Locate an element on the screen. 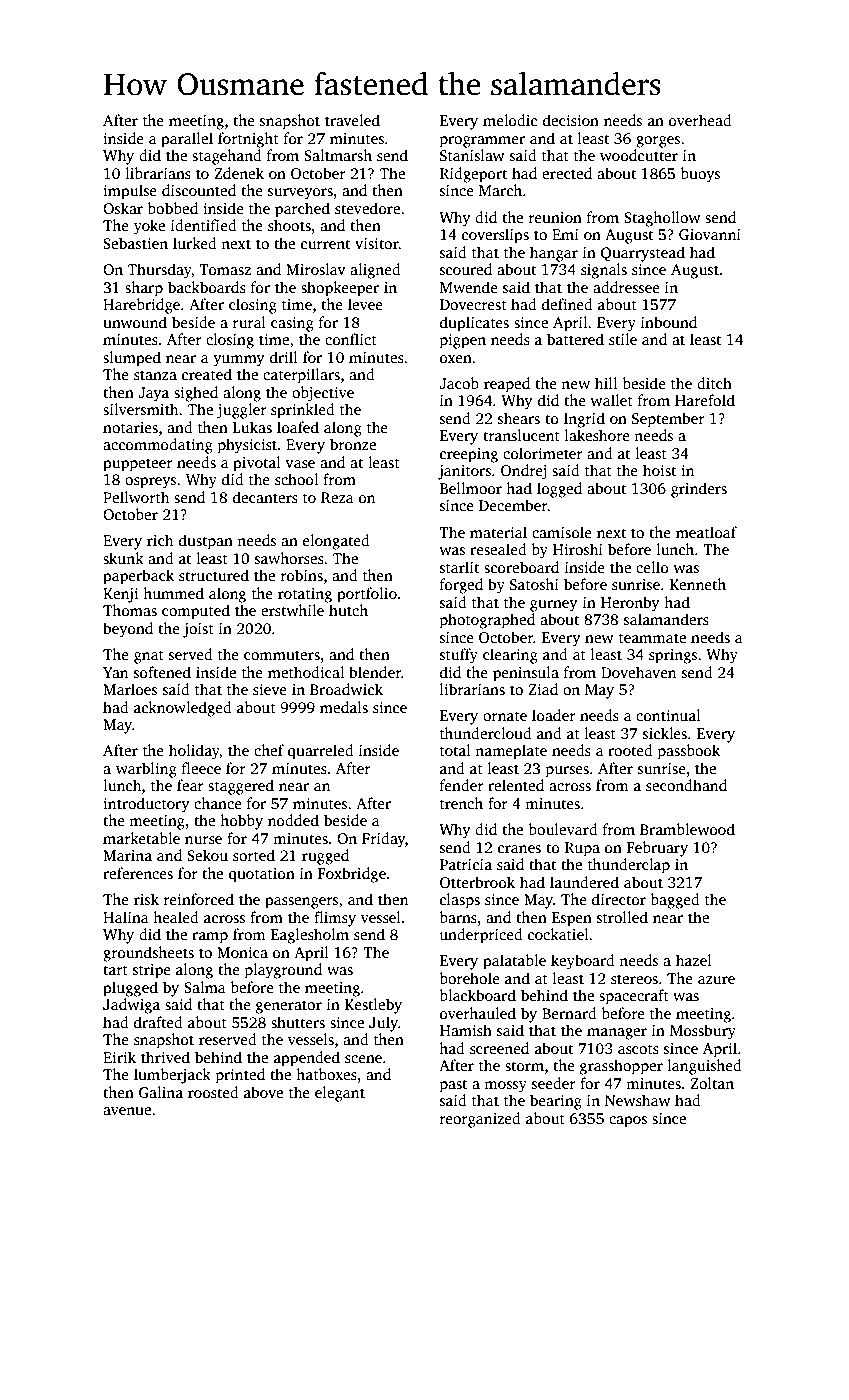  Salma is located at coordinates (205, 987).
